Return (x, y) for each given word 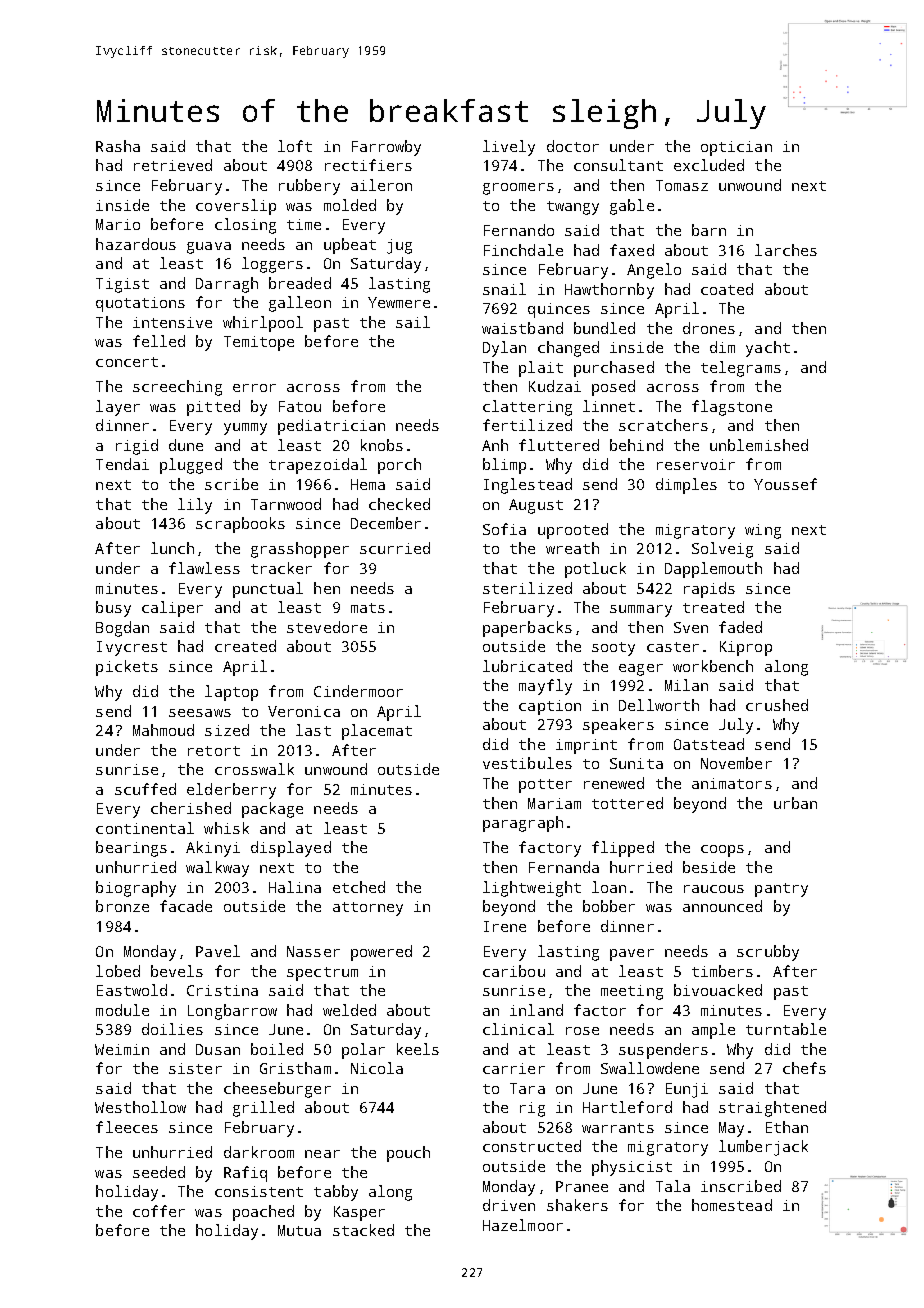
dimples (686, 486)
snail (504, 289)
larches (786, 250)
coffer (159, 1211)
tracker (281, 568)
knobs (382, 445)
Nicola (377, 1068)
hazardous (136, 244)
